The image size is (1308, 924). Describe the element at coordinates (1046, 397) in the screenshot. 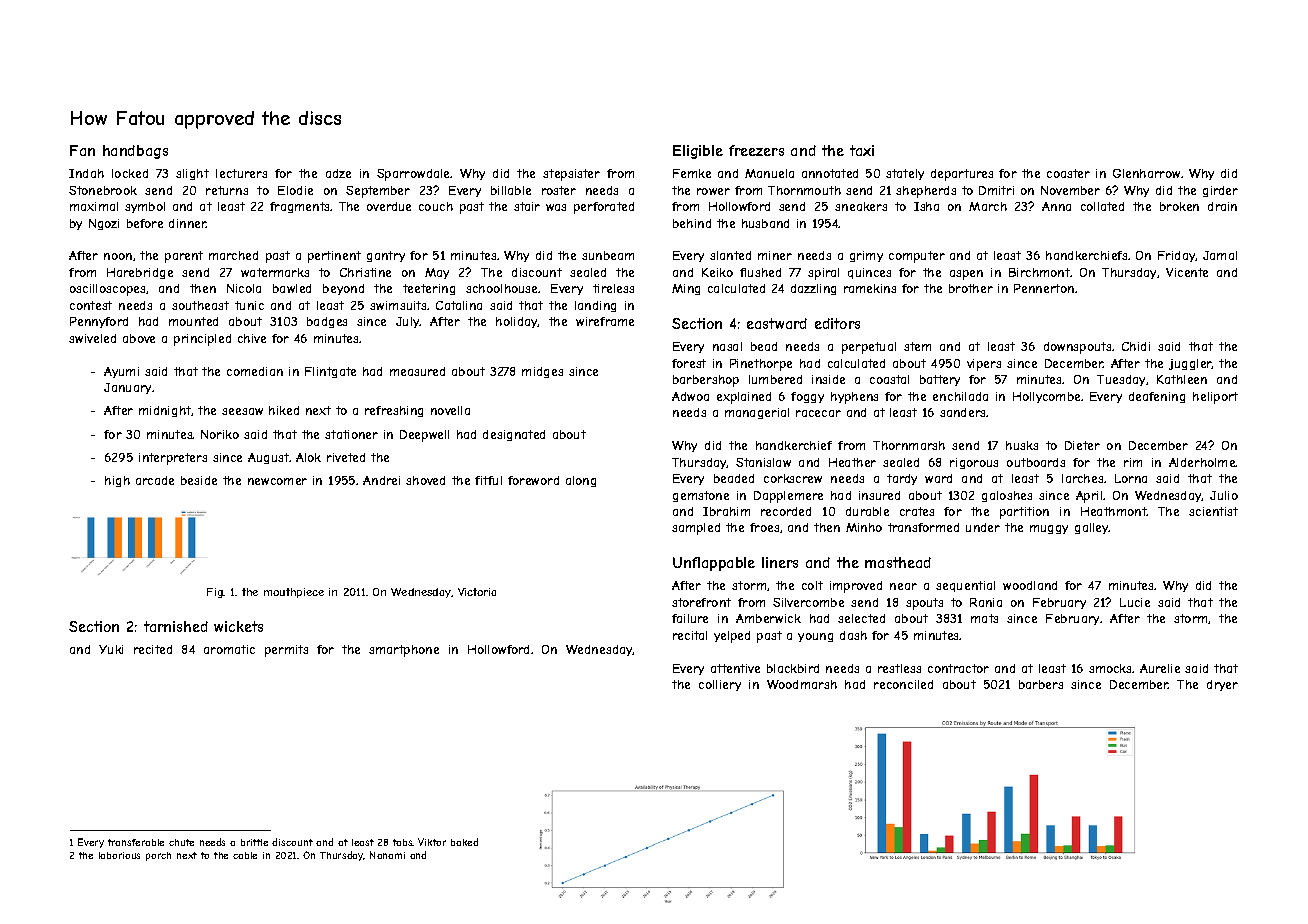

I see `Hollycombe` at that location.
